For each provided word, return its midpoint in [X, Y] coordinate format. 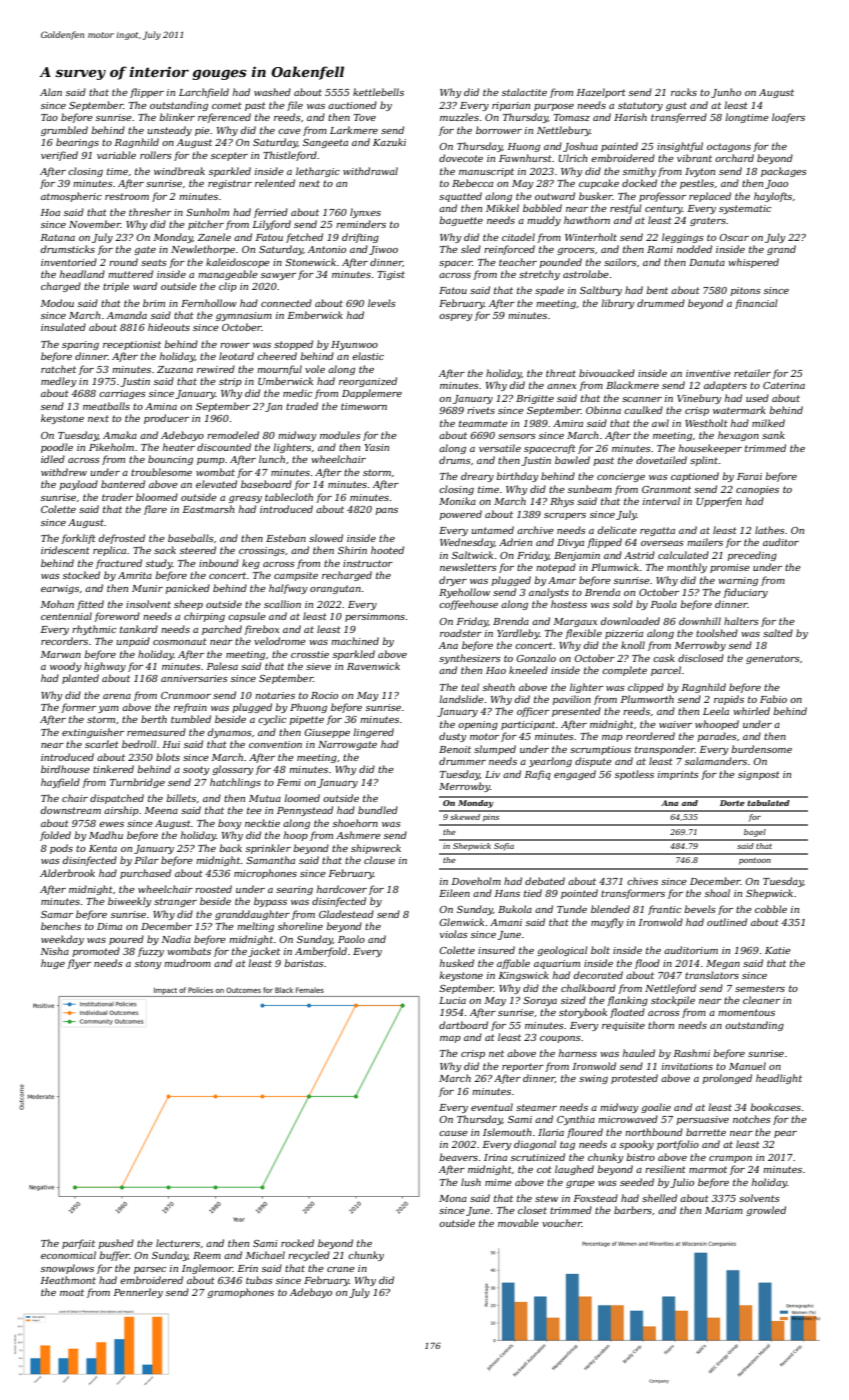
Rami [660, 249]
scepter [229, 156]
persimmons [375, 617]
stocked [81, 575]
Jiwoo [383, 250]
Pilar [147, 860]
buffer [115, 1256]
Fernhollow [209, 303]
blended [610, 909]
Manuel [747, 1066]
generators [773, 659]
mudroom [187, 963]
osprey [455, 317]
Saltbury [601, 291]
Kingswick [524, 976]
